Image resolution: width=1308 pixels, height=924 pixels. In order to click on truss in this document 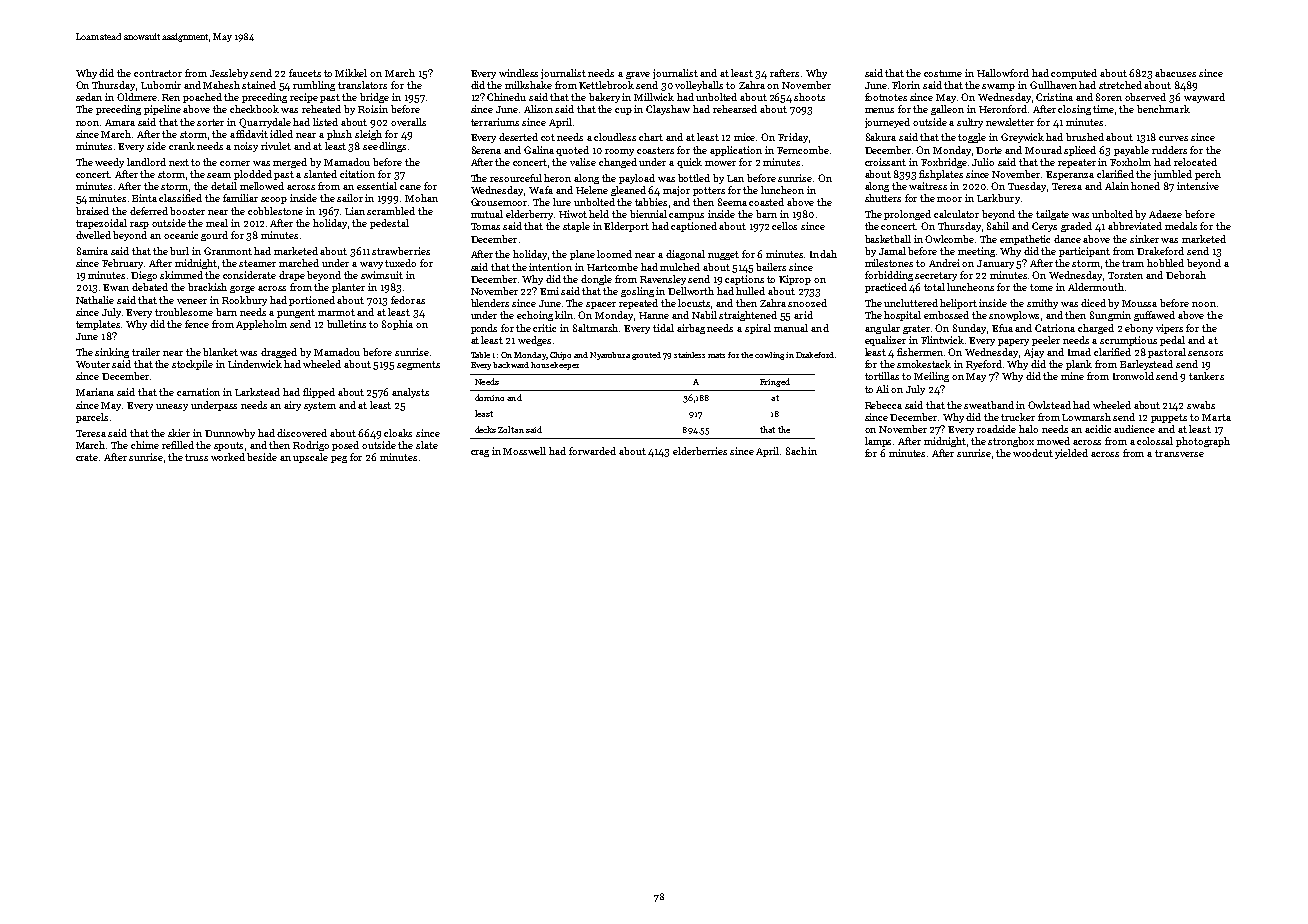, I will do `click(196, 457)`.
